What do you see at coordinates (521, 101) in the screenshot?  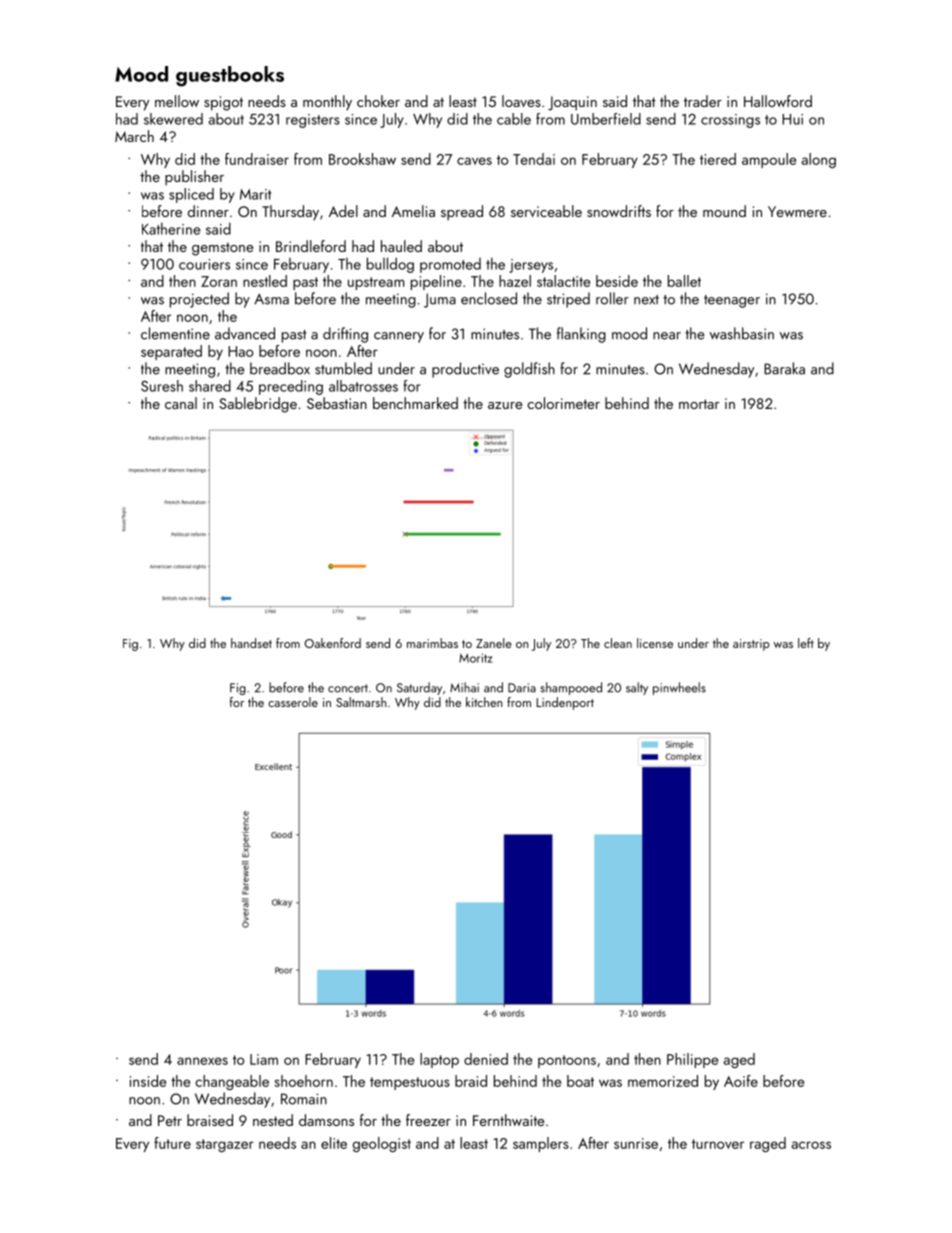 I see `loaves` at bounding box center [521, 101].
